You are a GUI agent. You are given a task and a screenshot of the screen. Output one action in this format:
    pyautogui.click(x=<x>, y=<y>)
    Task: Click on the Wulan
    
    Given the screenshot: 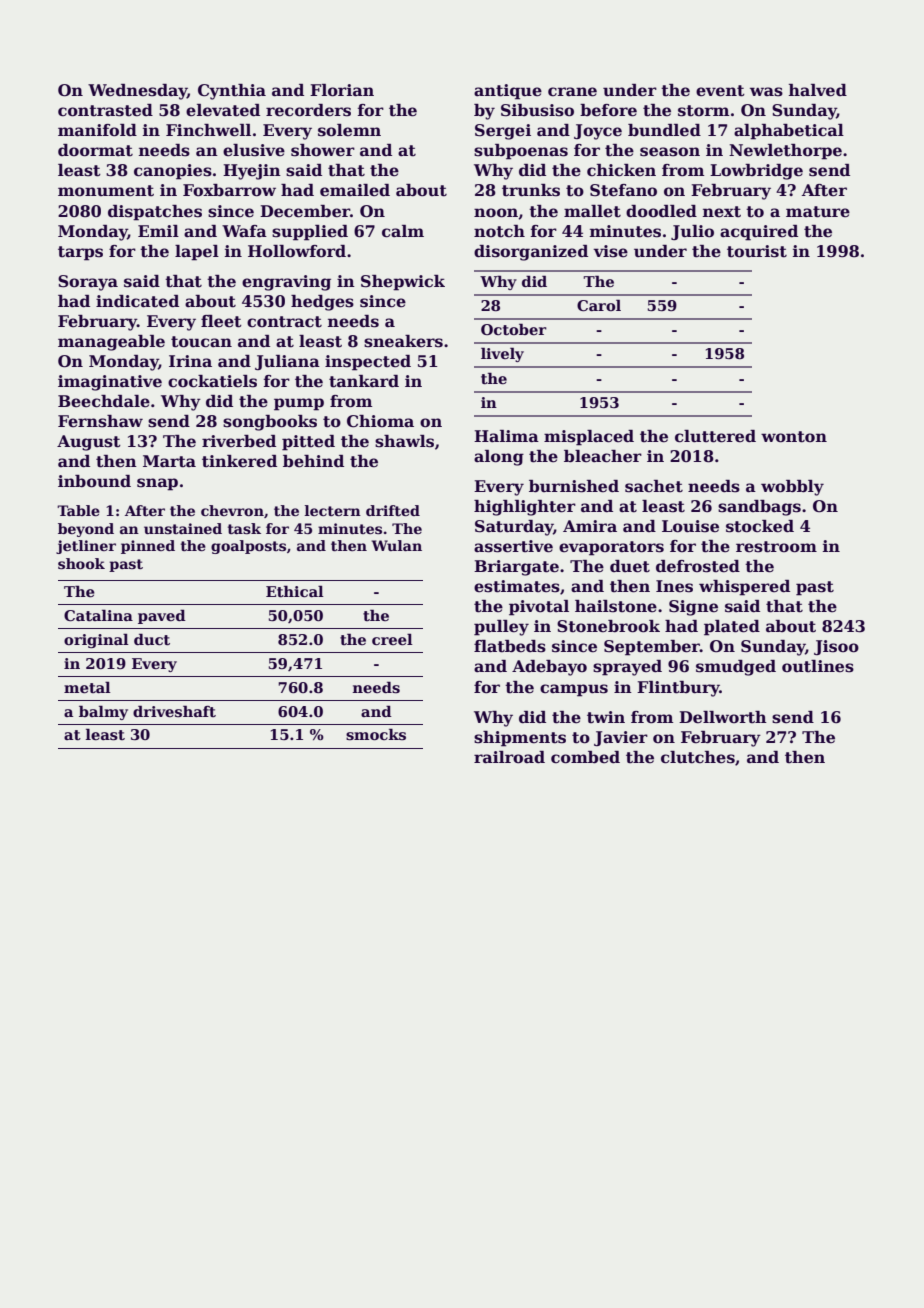 What is the action you would take?
    pyautogui.click(x=396, y=545)
